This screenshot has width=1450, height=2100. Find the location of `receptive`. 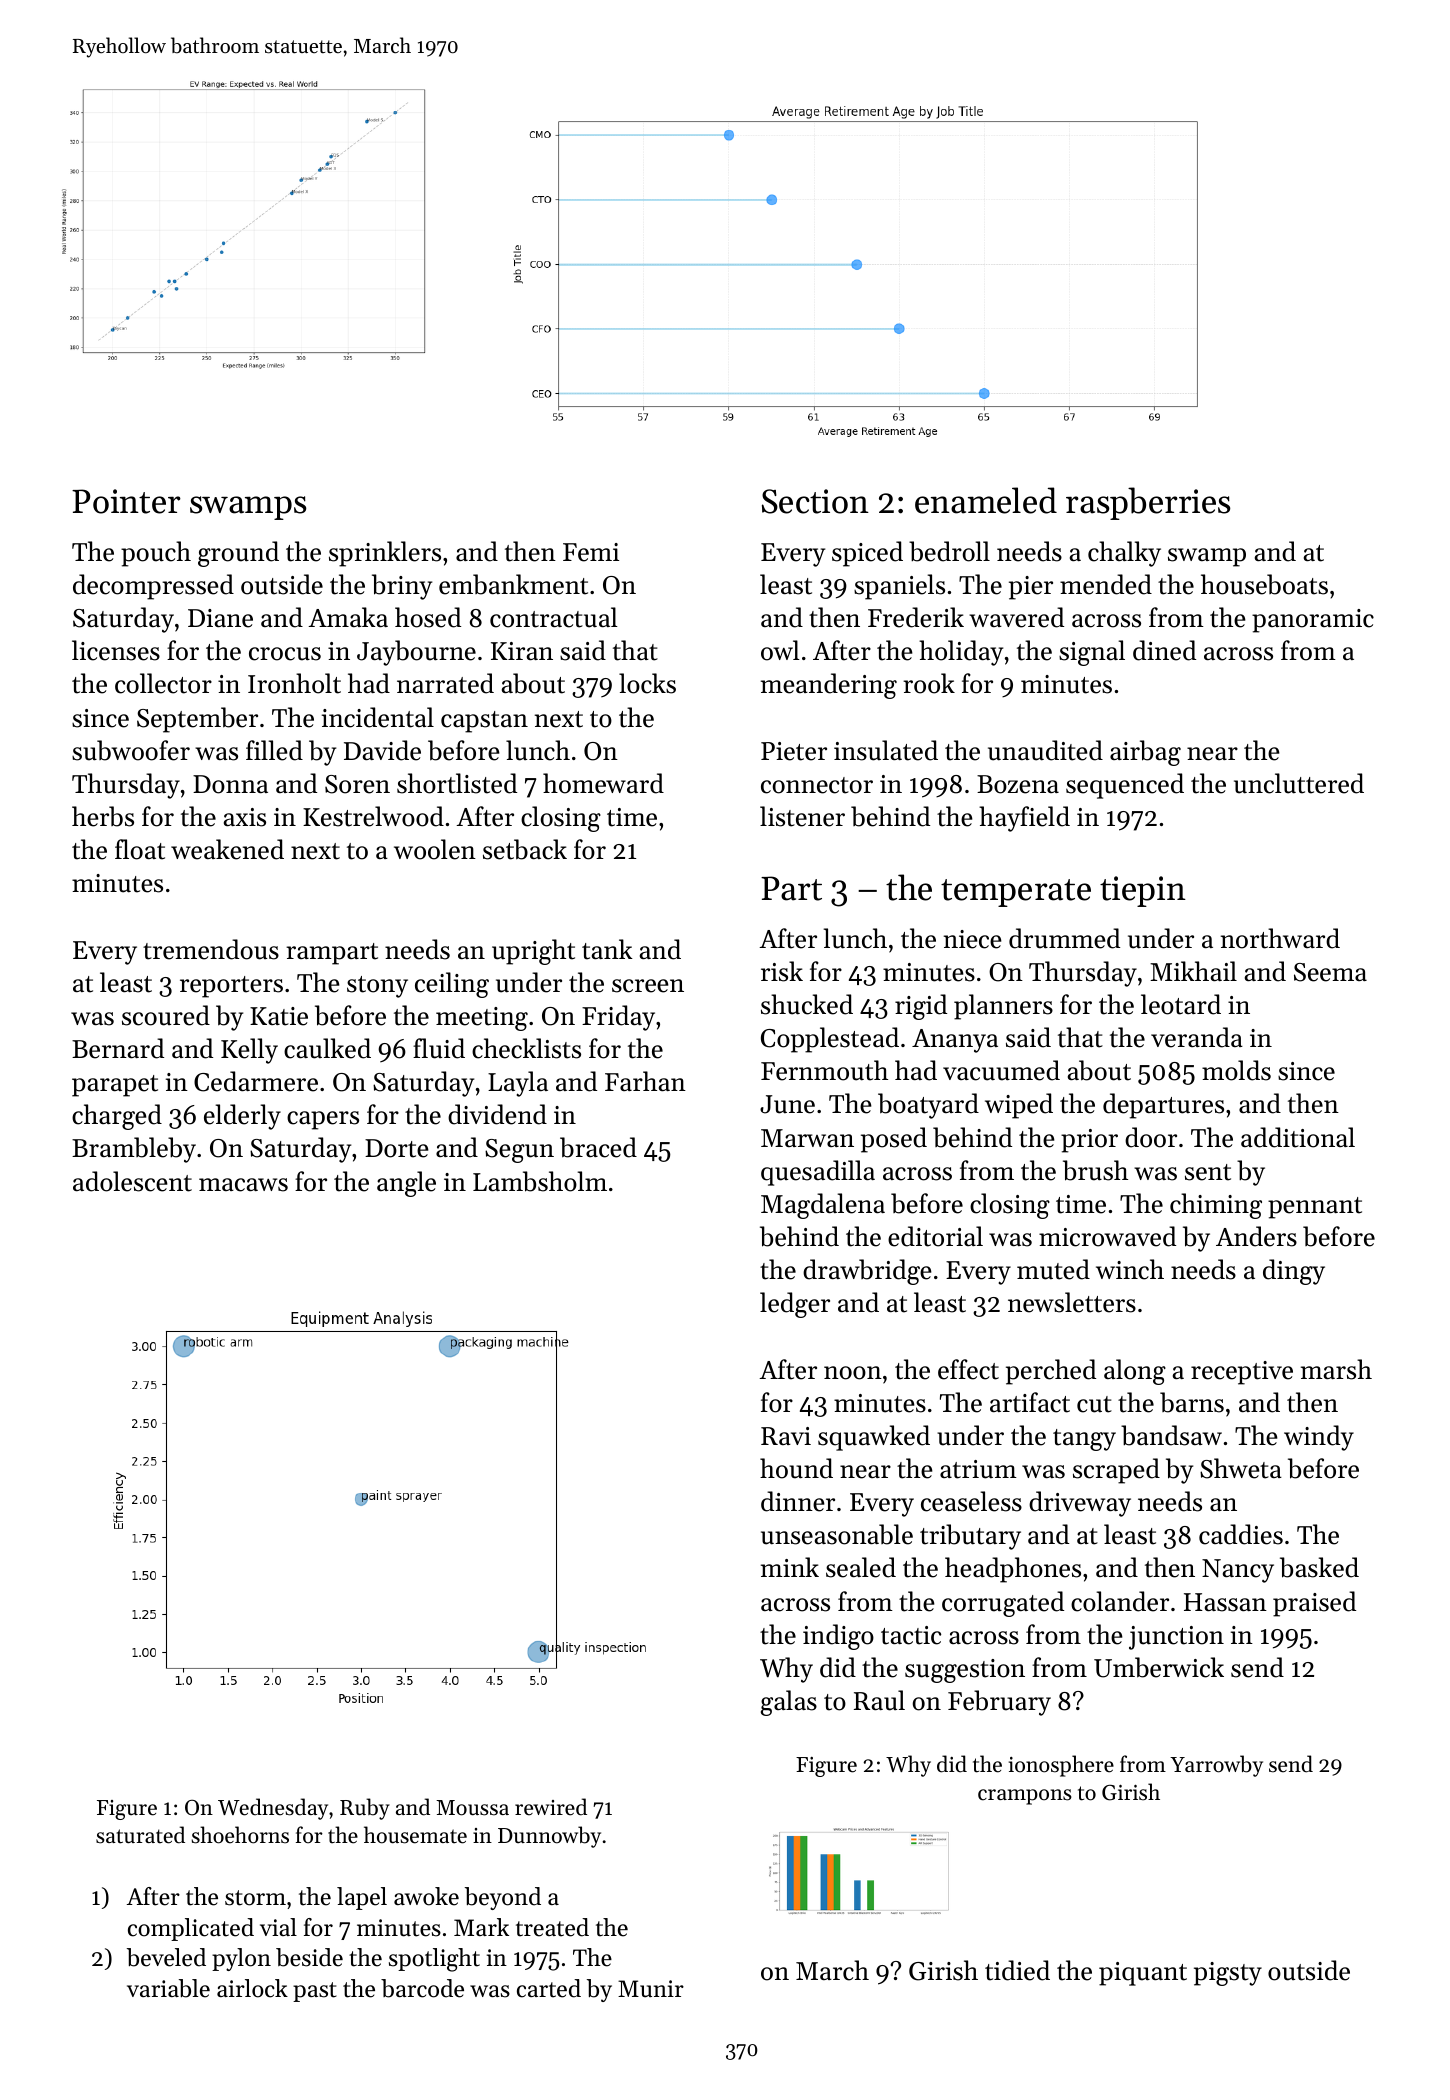

receptive is located at coordinates (1242, 1373).
